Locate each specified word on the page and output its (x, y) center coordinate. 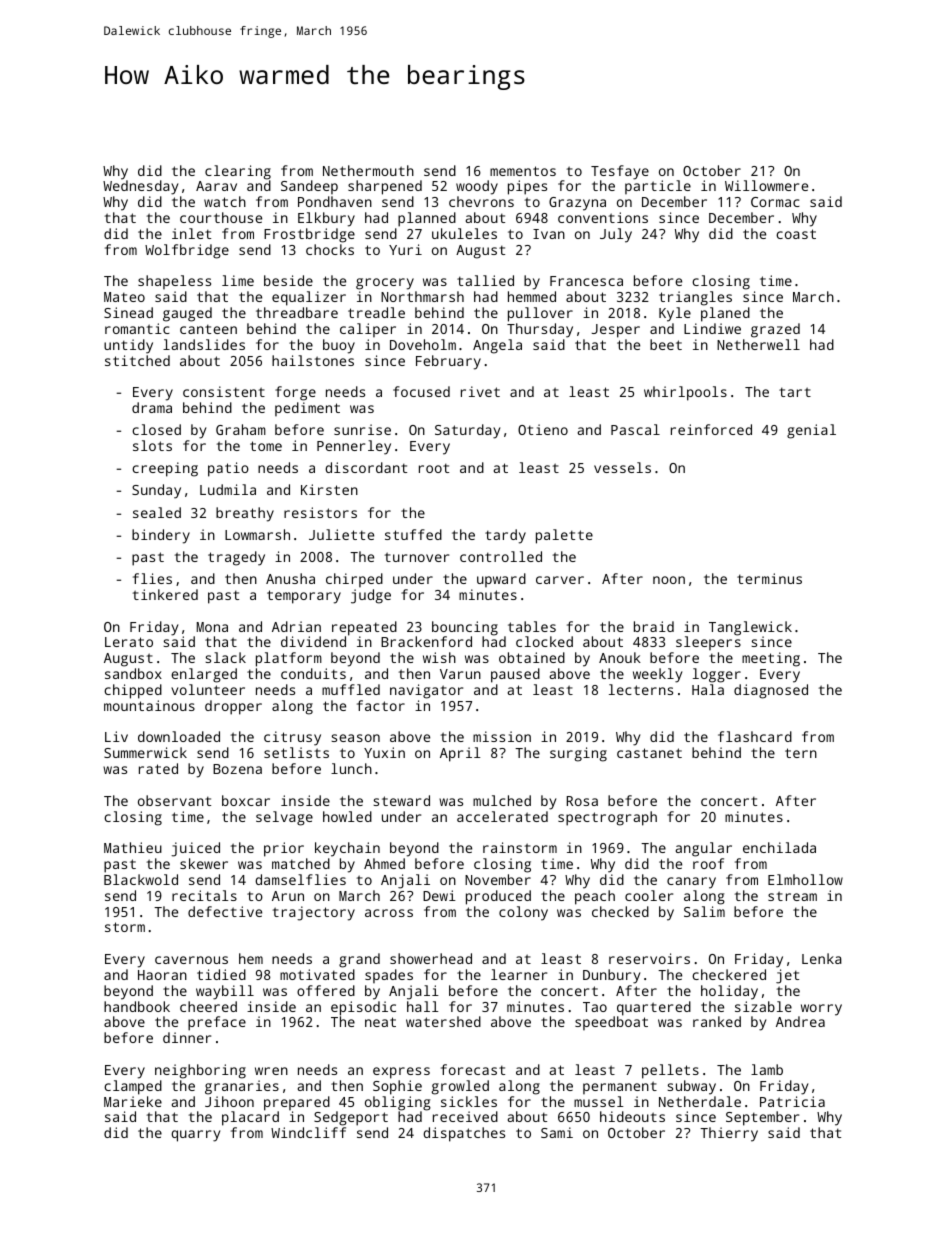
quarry (195, 1136)
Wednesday (140, 187)
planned (427, 219)
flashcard (755, 736)
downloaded (179, 736)
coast (796, 234)
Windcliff (308, 1132)
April (460, 754)
